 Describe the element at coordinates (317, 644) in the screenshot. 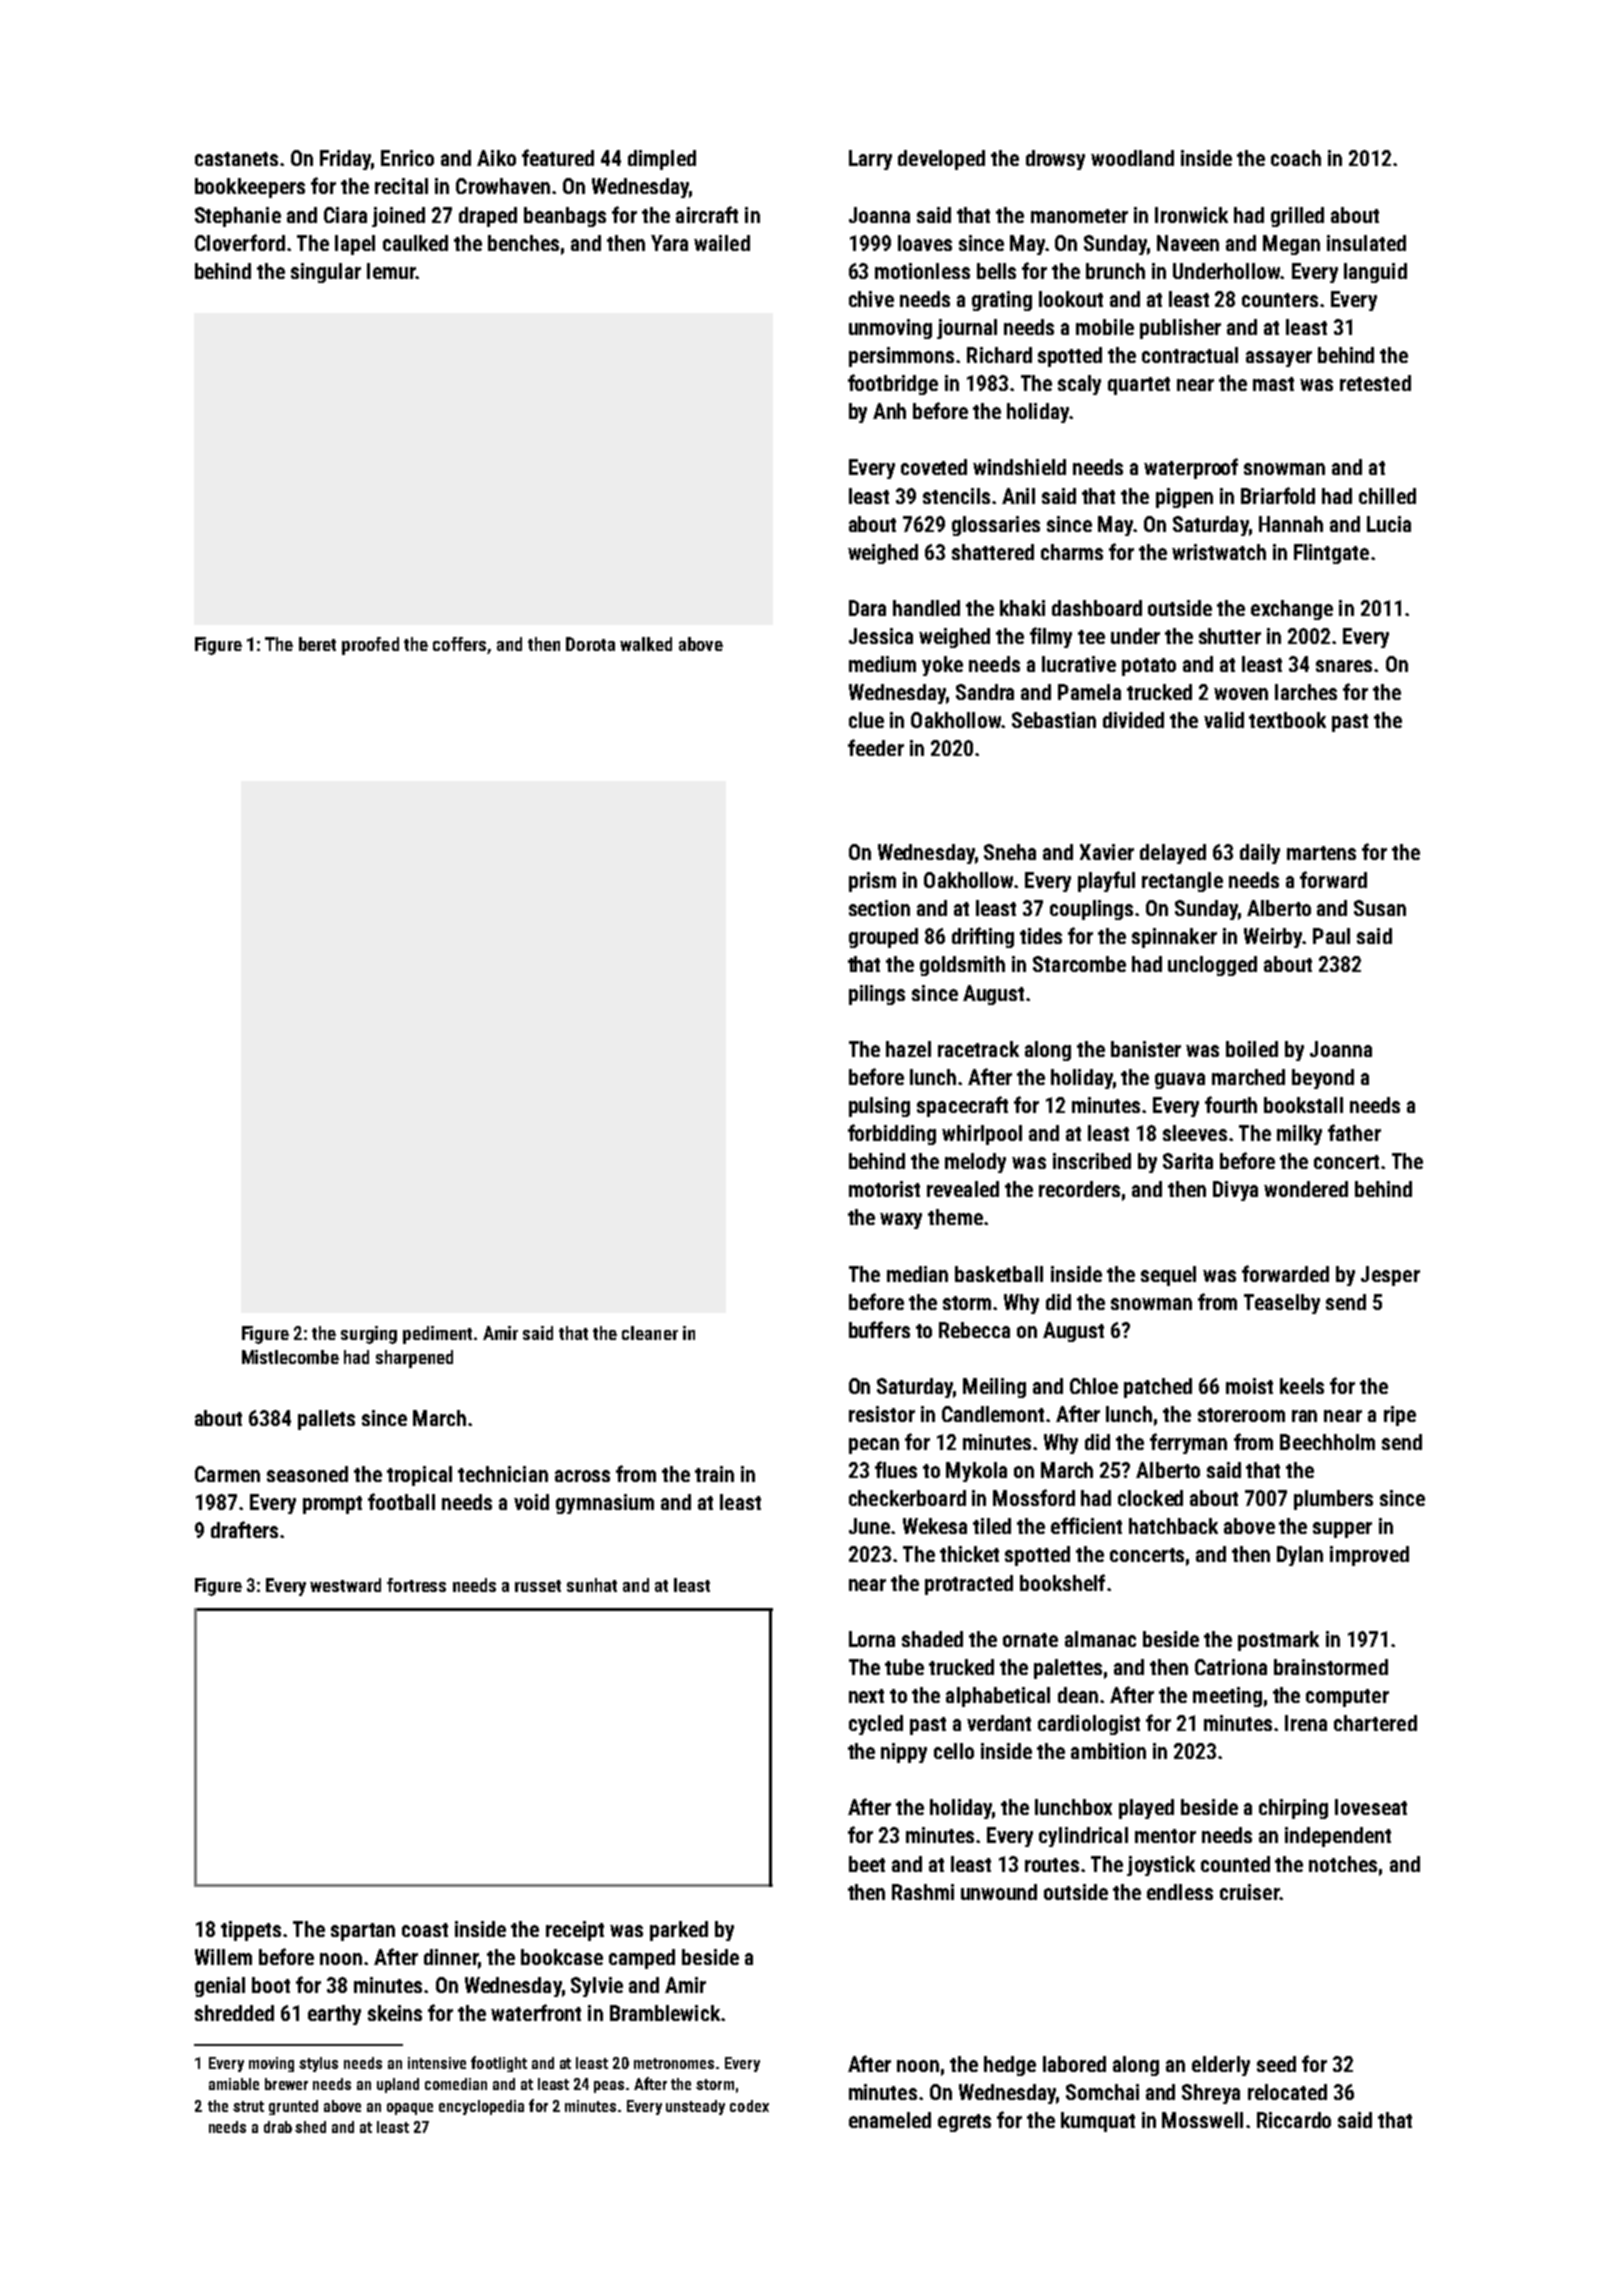

I see `beret` at that location.
